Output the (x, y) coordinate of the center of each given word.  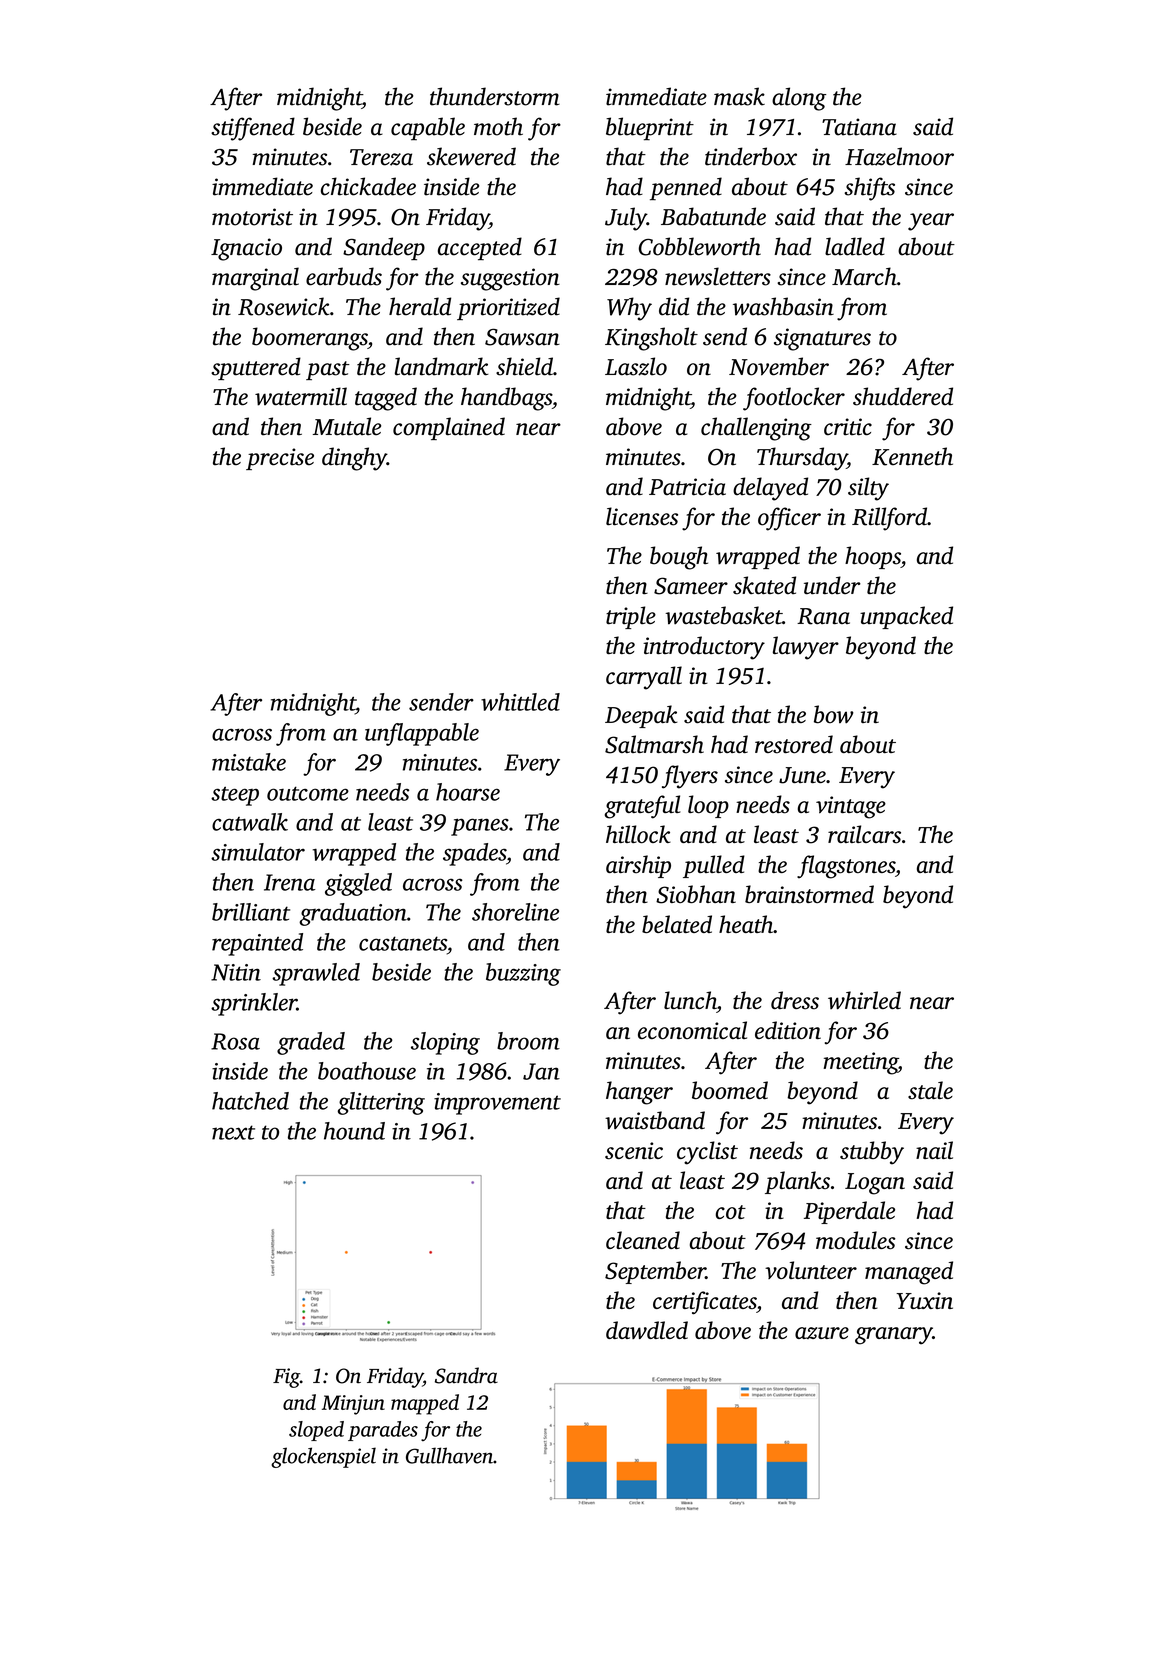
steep (235, 796)
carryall (644, 678)
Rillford (889, 519)
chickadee (368, 186)
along (799, 99)
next (233, 1132)
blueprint (650, 129)
